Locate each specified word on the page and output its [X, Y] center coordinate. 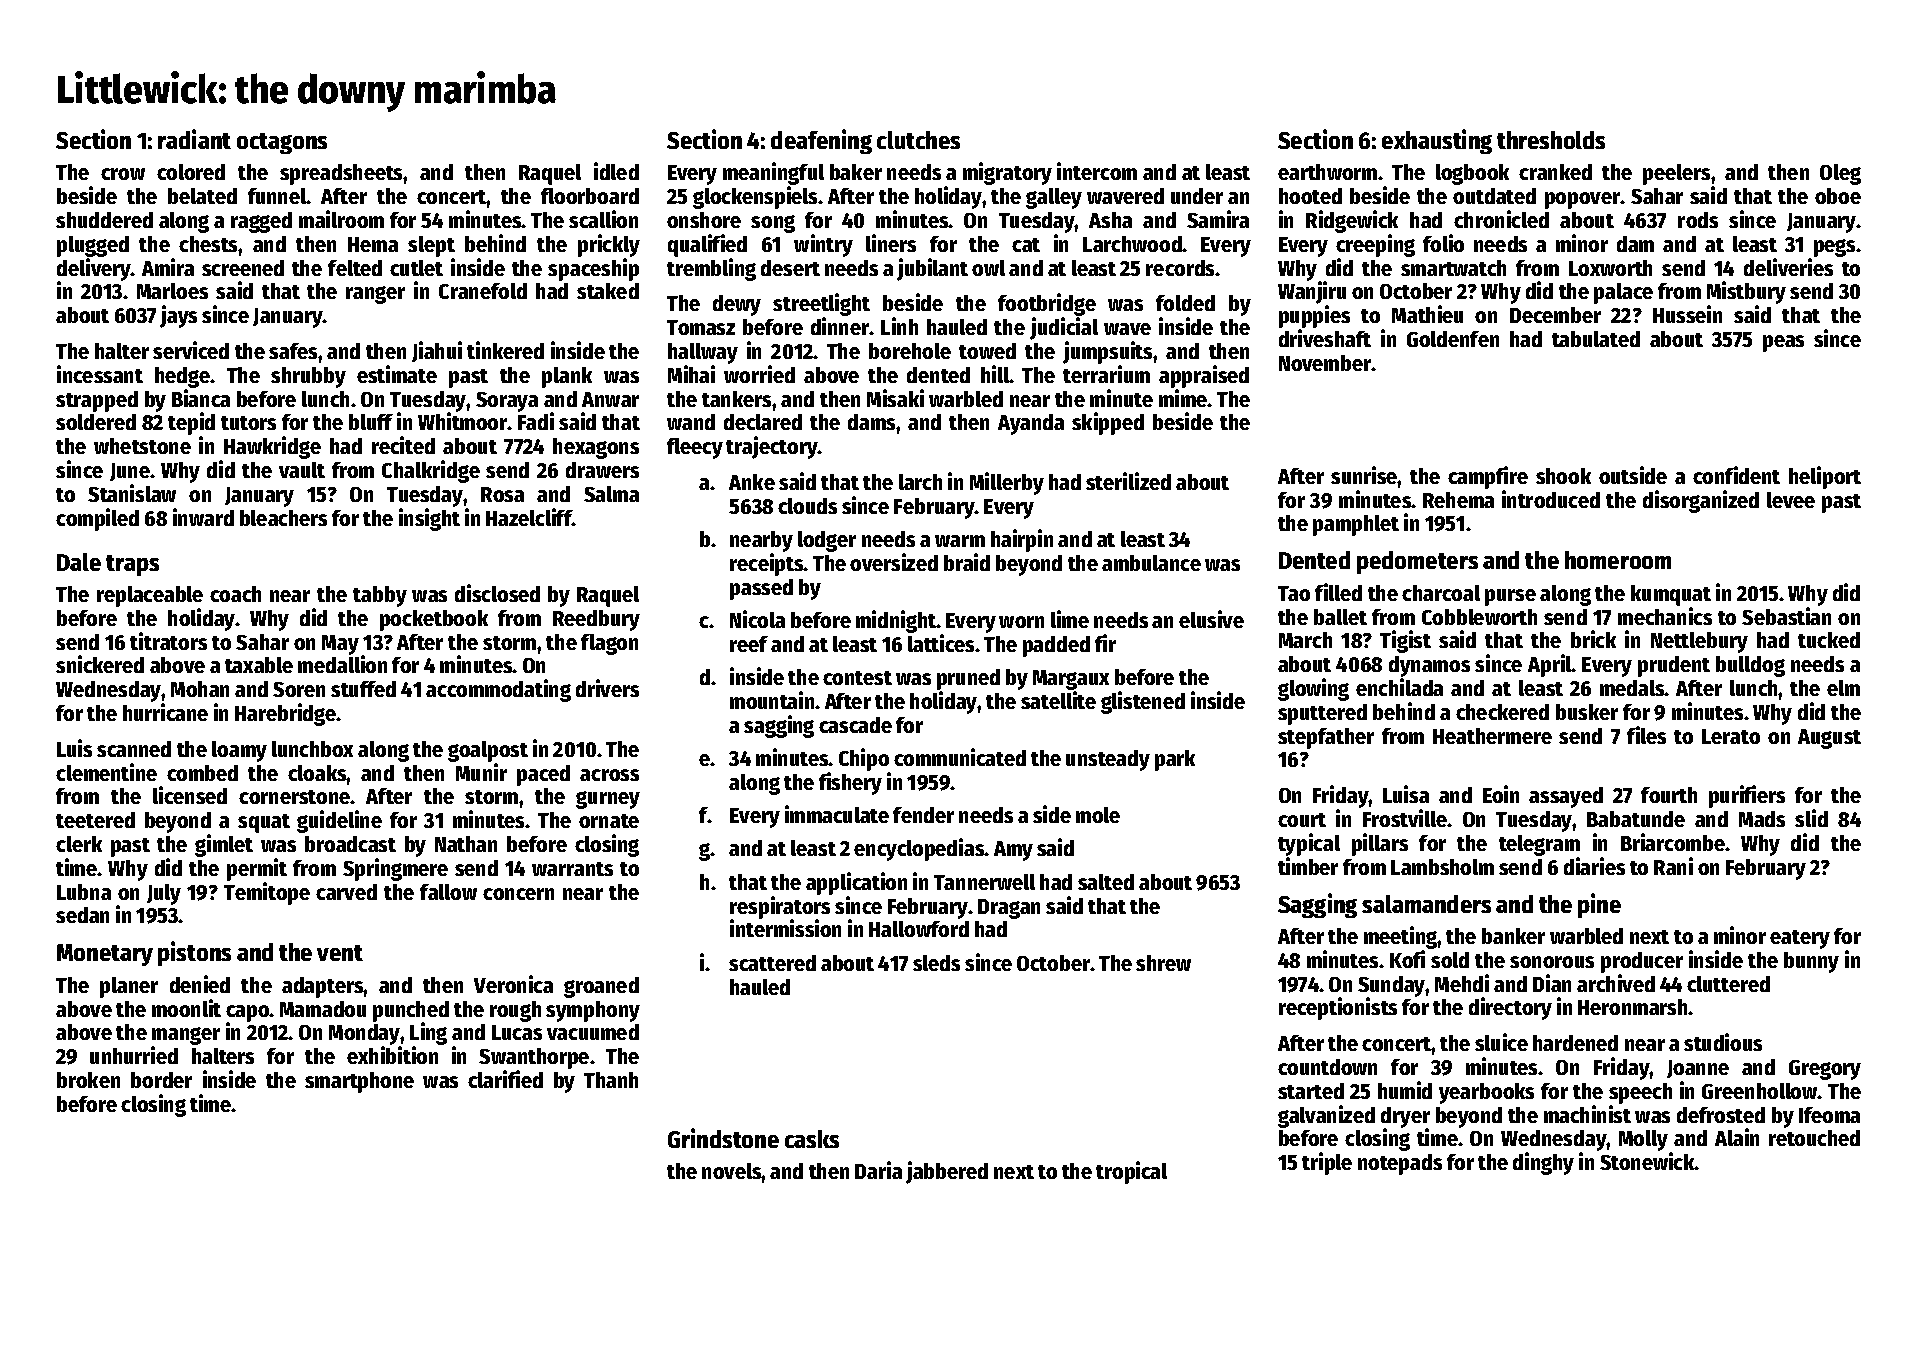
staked [608, 291]
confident [1736, 475]
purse [1510, 597]
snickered [100, 664]
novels [732, 1171]
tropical [1131, 1172]
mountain [773, 700]
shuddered [104, 220]
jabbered [947, 1172]
